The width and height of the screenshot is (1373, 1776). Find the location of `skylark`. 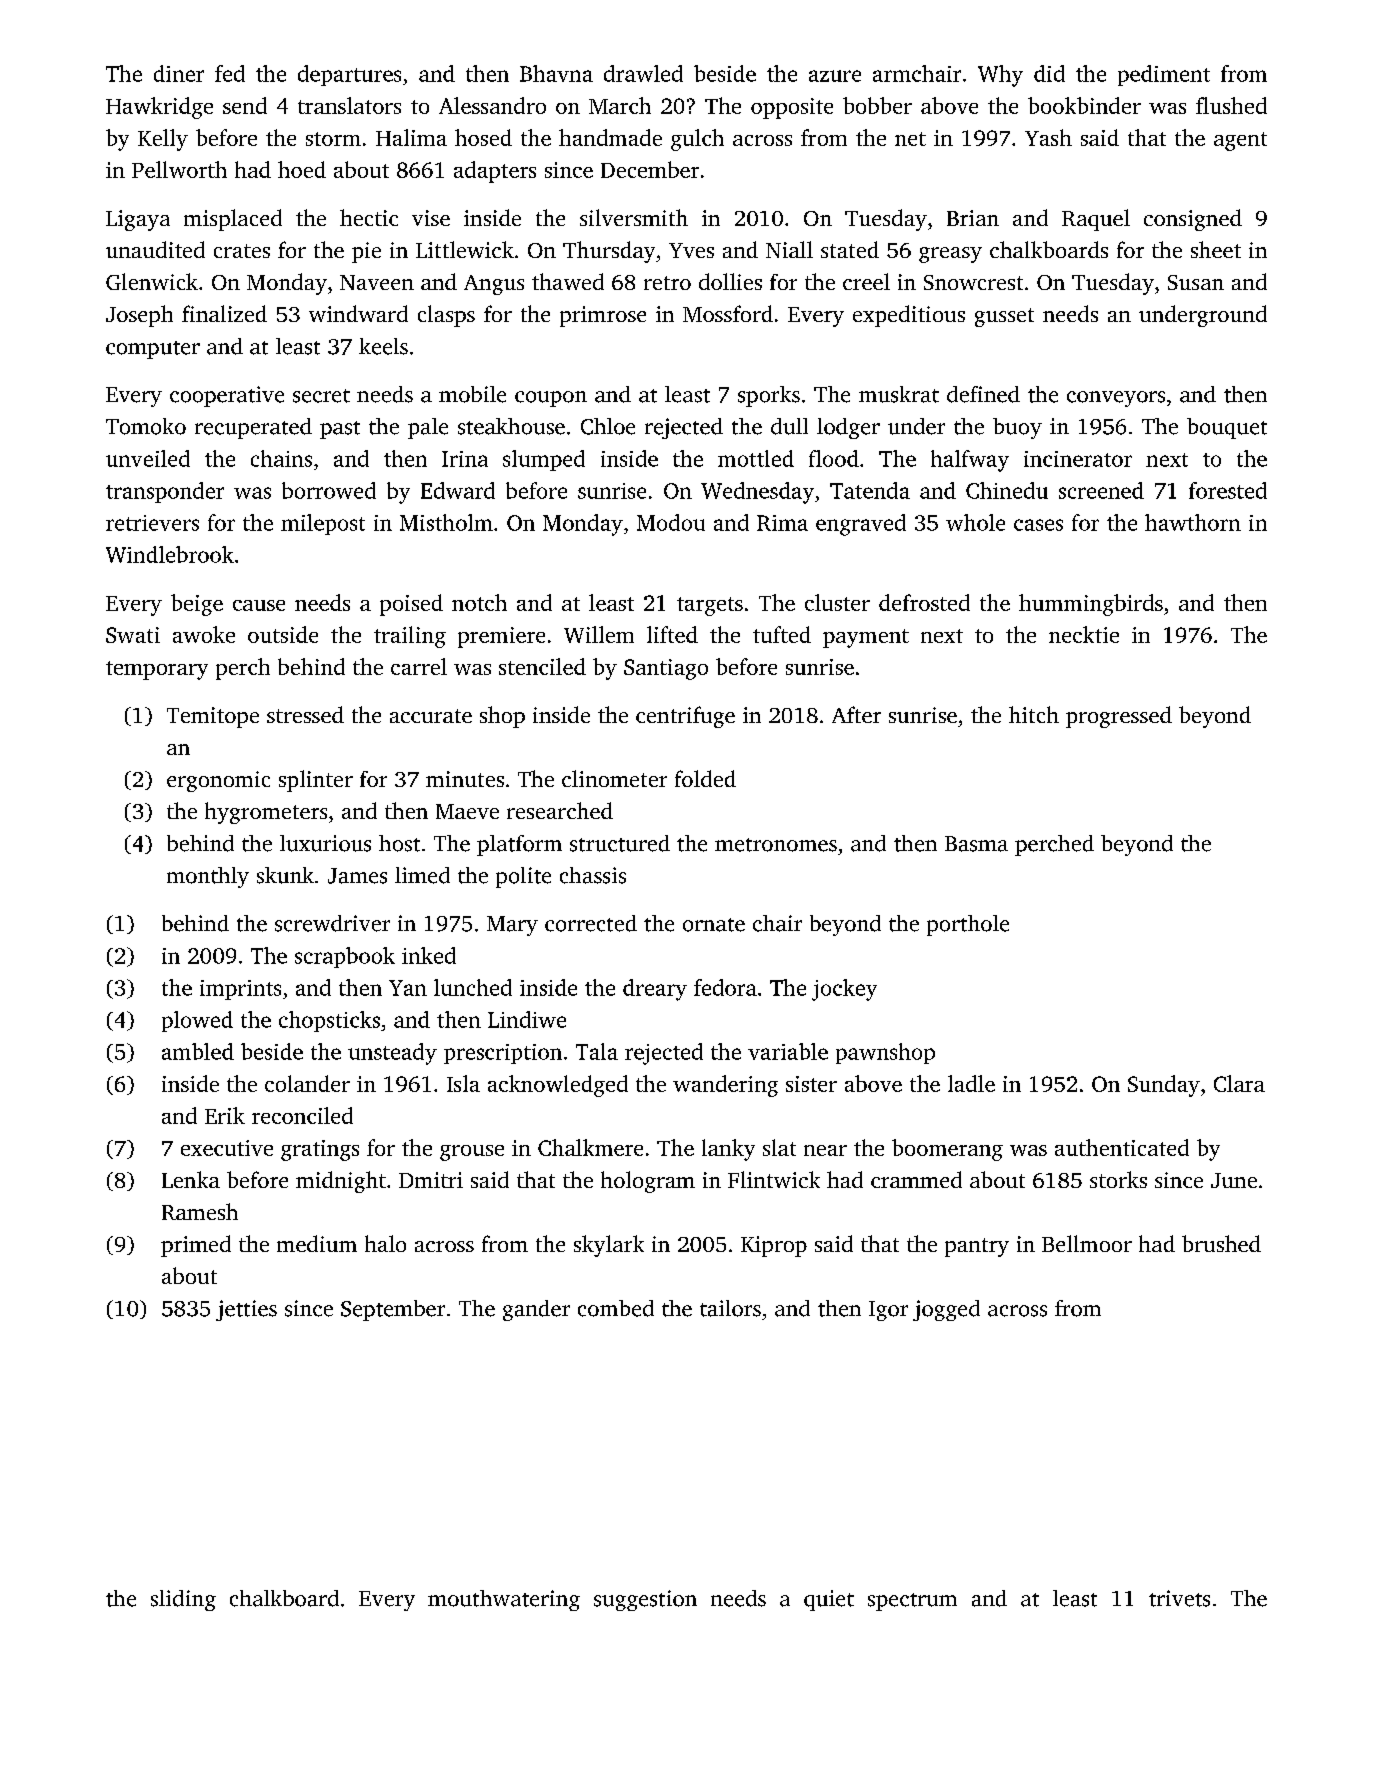

skylark is located at coordinates (609, 1246).
